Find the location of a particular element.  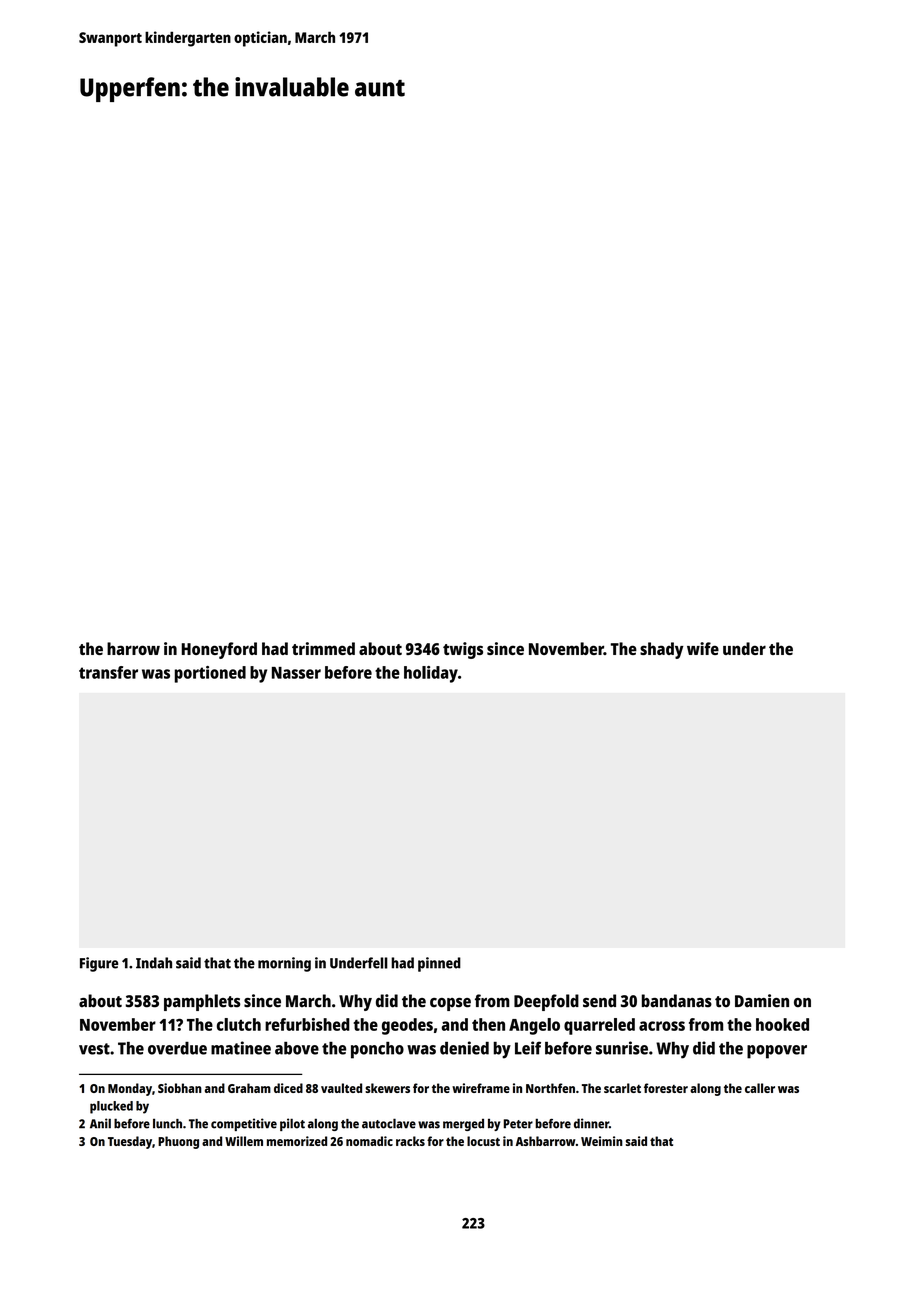

holiday is located at coordinates (431, 674).
